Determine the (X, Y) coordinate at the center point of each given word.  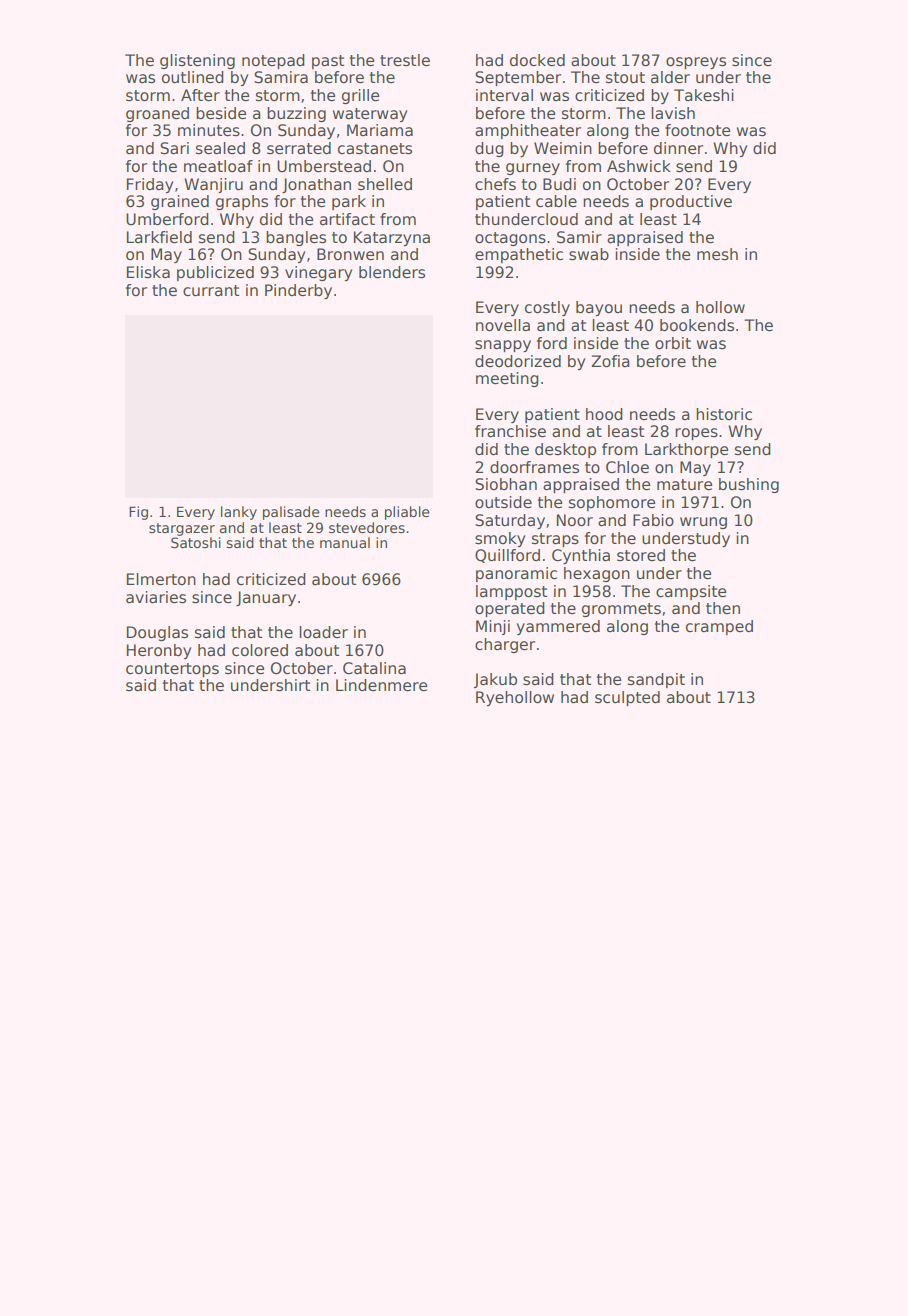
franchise (510, 431)
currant (211, 290)
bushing (749, 485)
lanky (239, 513)
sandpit (656, 680)
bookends (697, 325)
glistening (197, 61)
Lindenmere (381, 685)
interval (504, 95)
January (266, 598)
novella (503, 325)
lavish (673, 113)
